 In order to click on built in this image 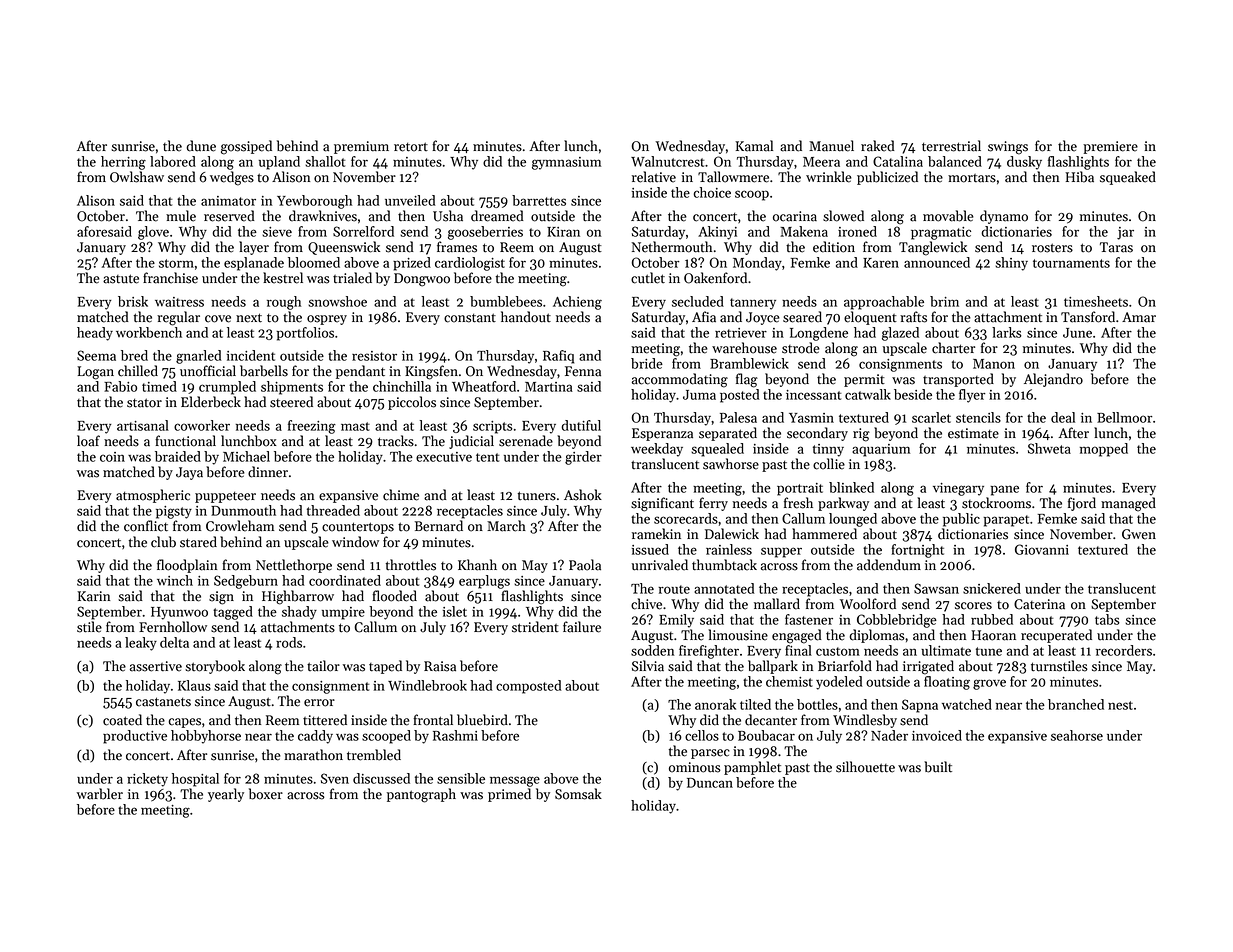, I will do `click(938, 767)`.
